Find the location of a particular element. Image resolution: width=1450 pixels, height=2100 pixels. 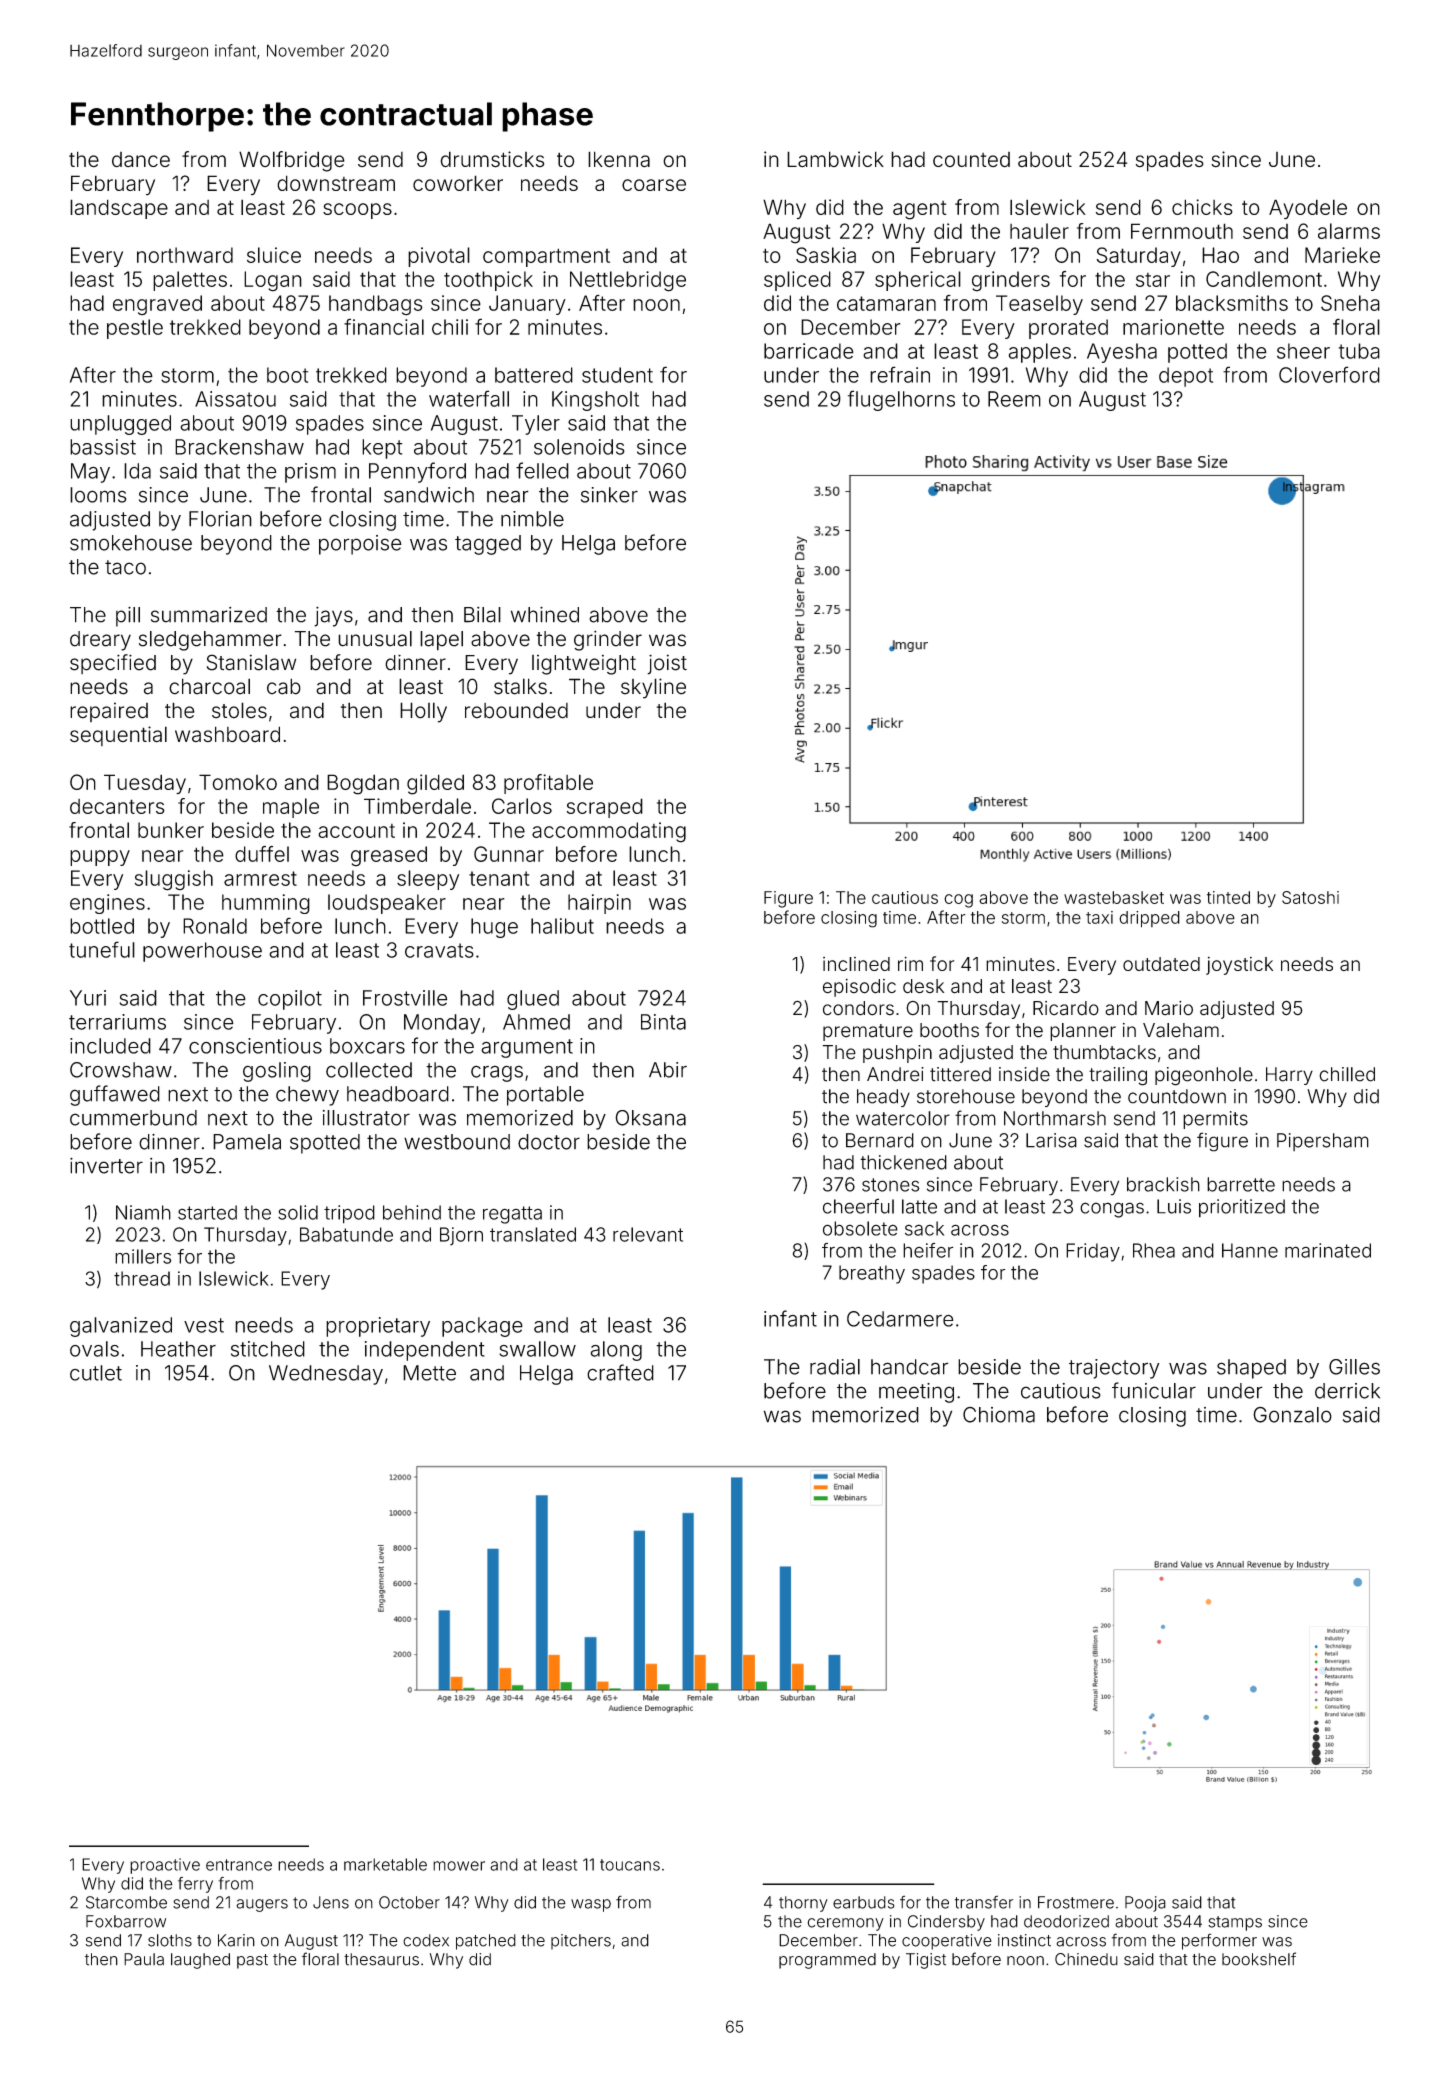

spliced is located at coordinates (797, 281).
